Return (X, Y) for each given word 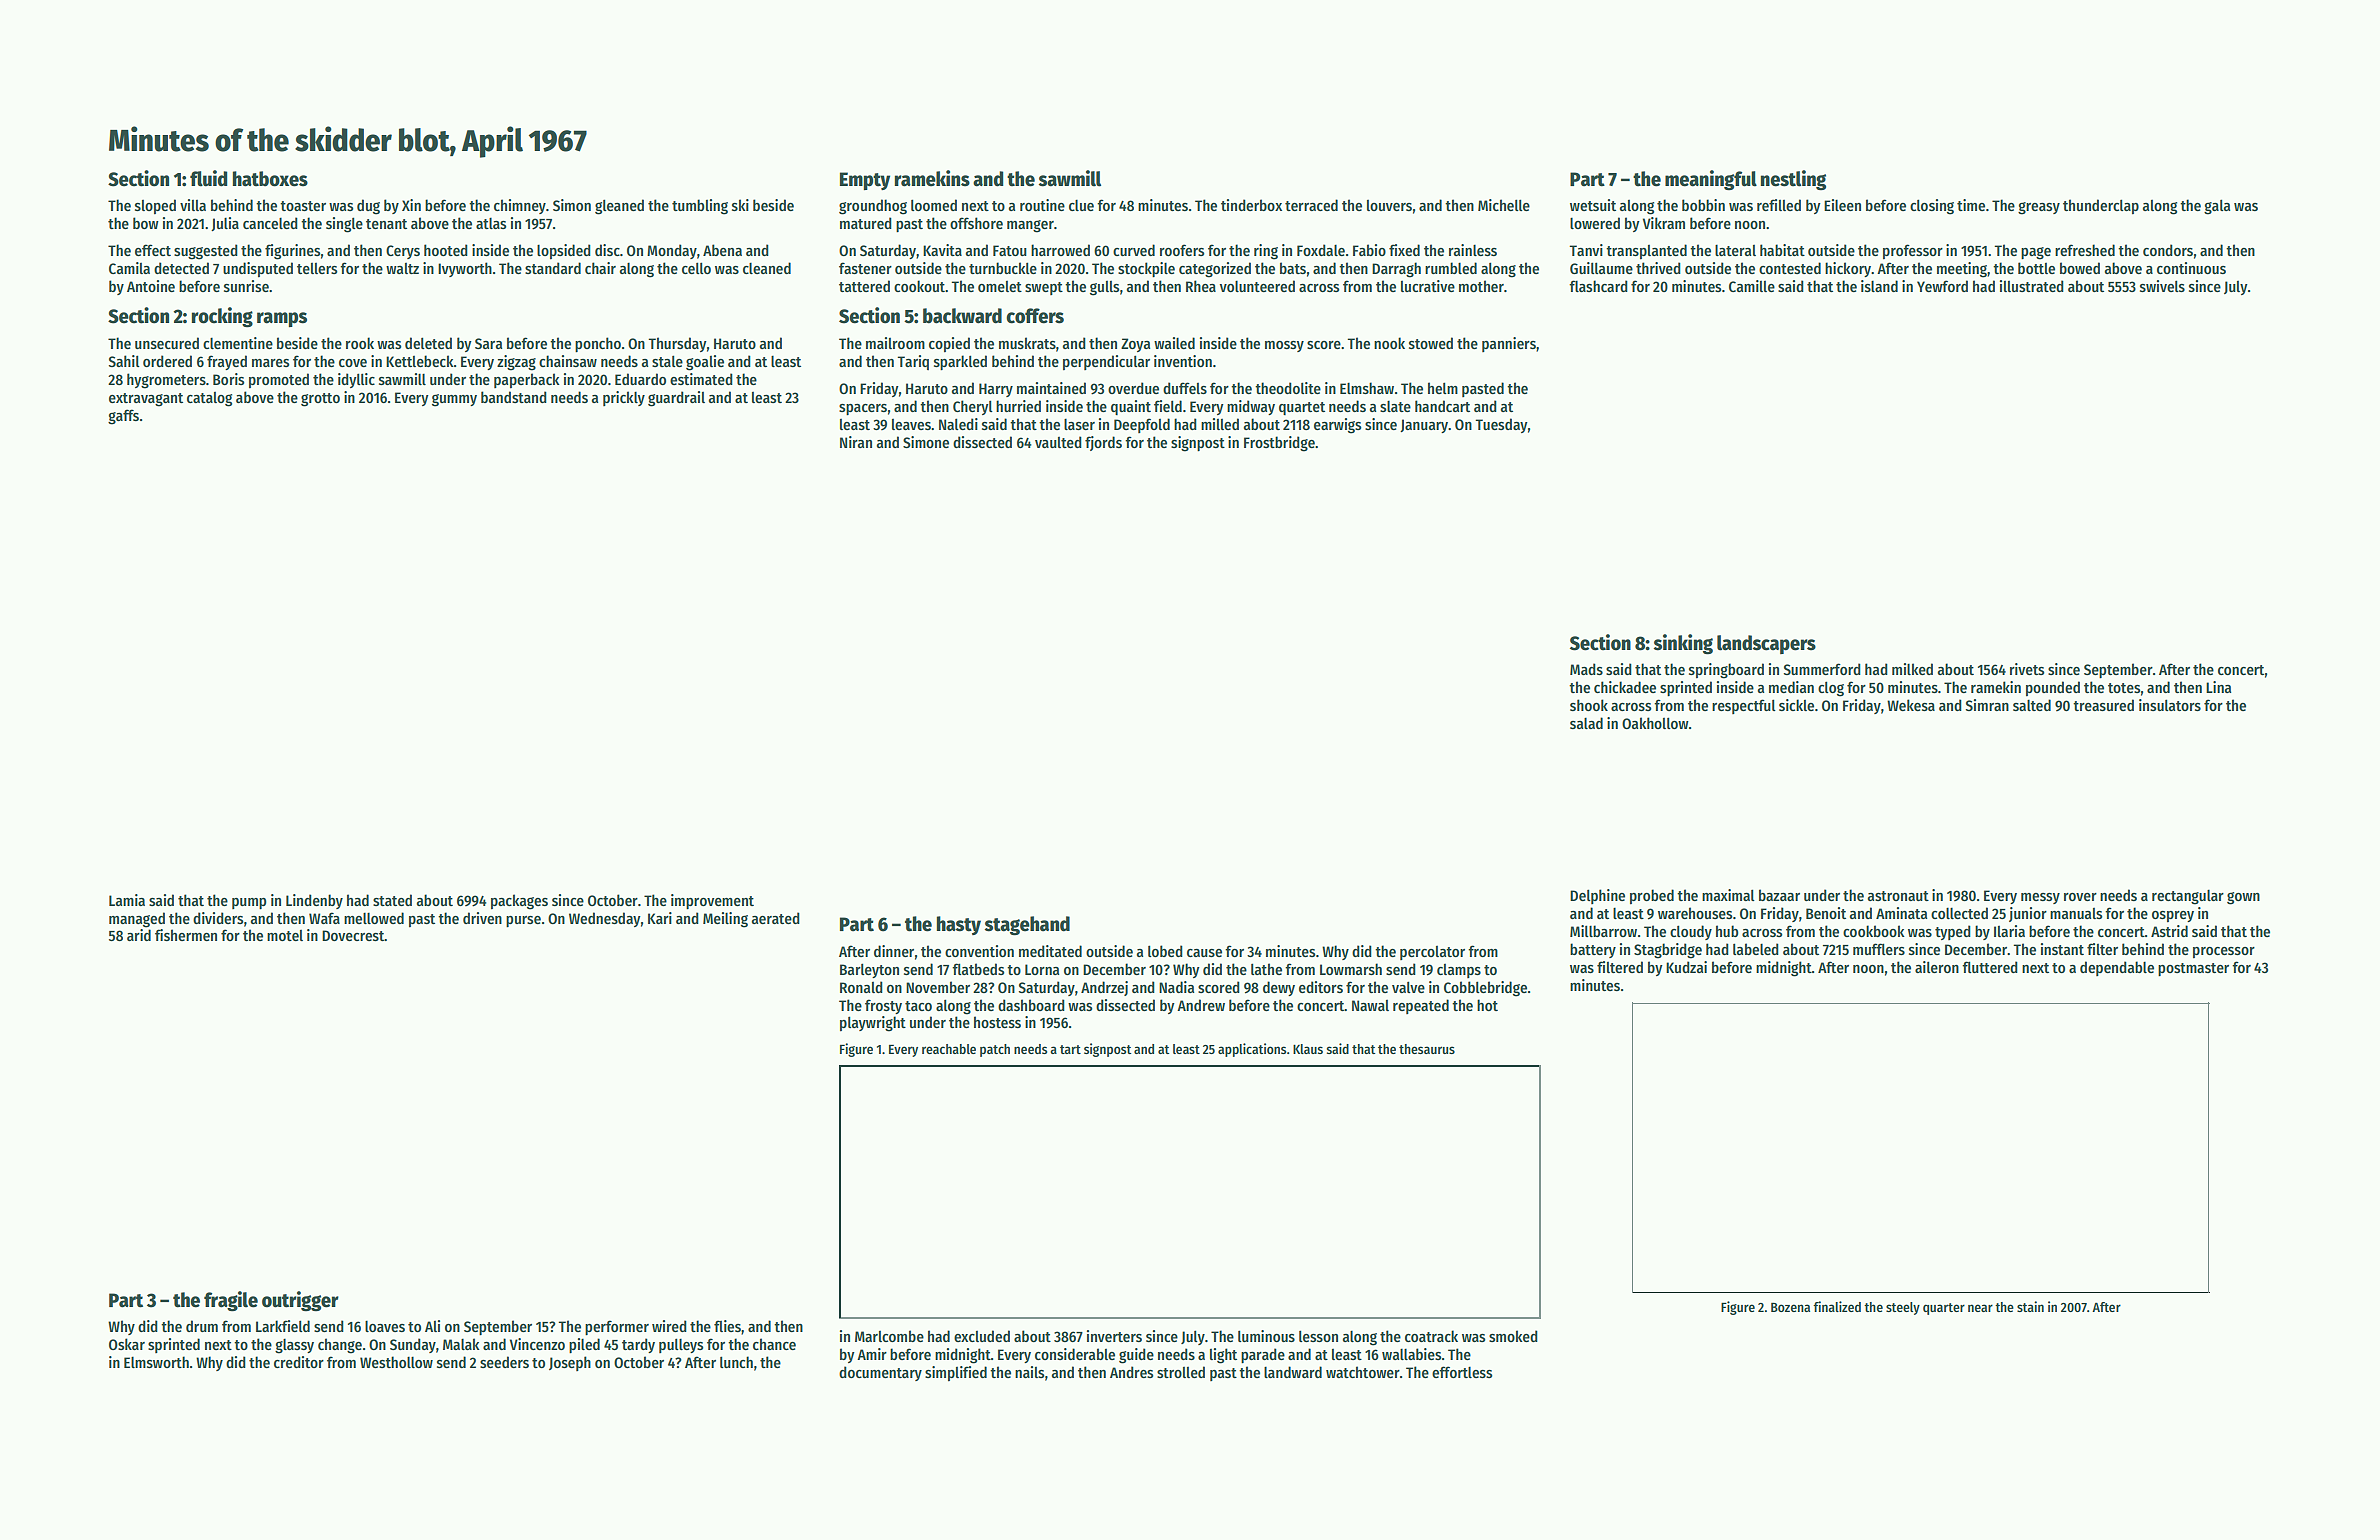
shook (1589, 705)
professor (1913, 251)
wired (669, 1326)
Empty (865, 181)
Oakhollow (1655, 723)
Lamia (127, 900)
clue (1081, 205)
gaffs (123, 417)
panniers (1509, 344)
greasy (2039, 208)
